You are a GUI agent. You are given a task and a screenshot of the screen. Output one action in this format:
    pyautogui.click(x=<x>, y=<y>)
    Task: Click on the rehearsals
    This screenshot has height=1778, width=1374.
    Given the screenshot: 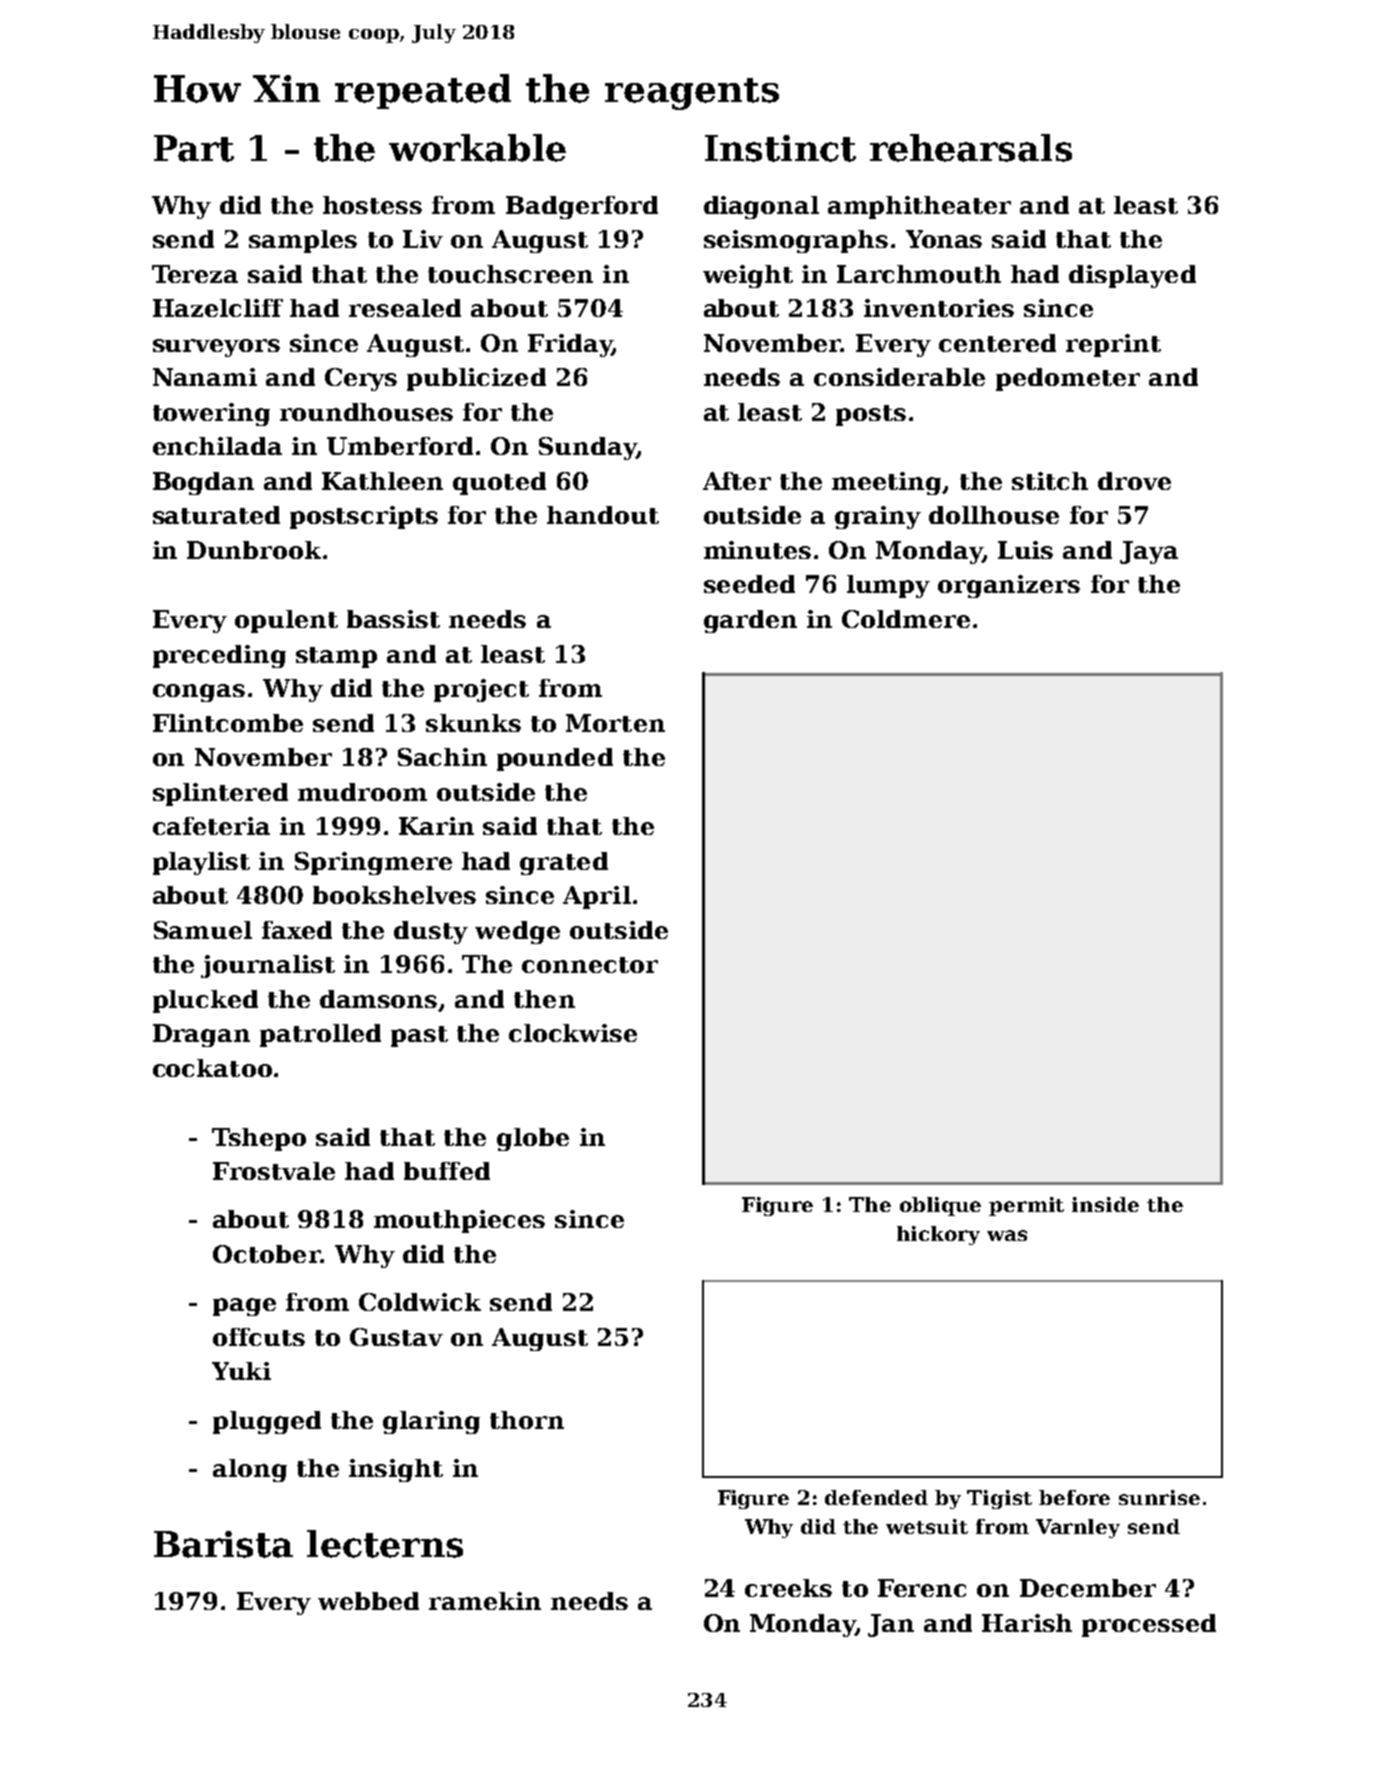 What is the action you would take?
    pyautogui.click(x=971, y=148)
